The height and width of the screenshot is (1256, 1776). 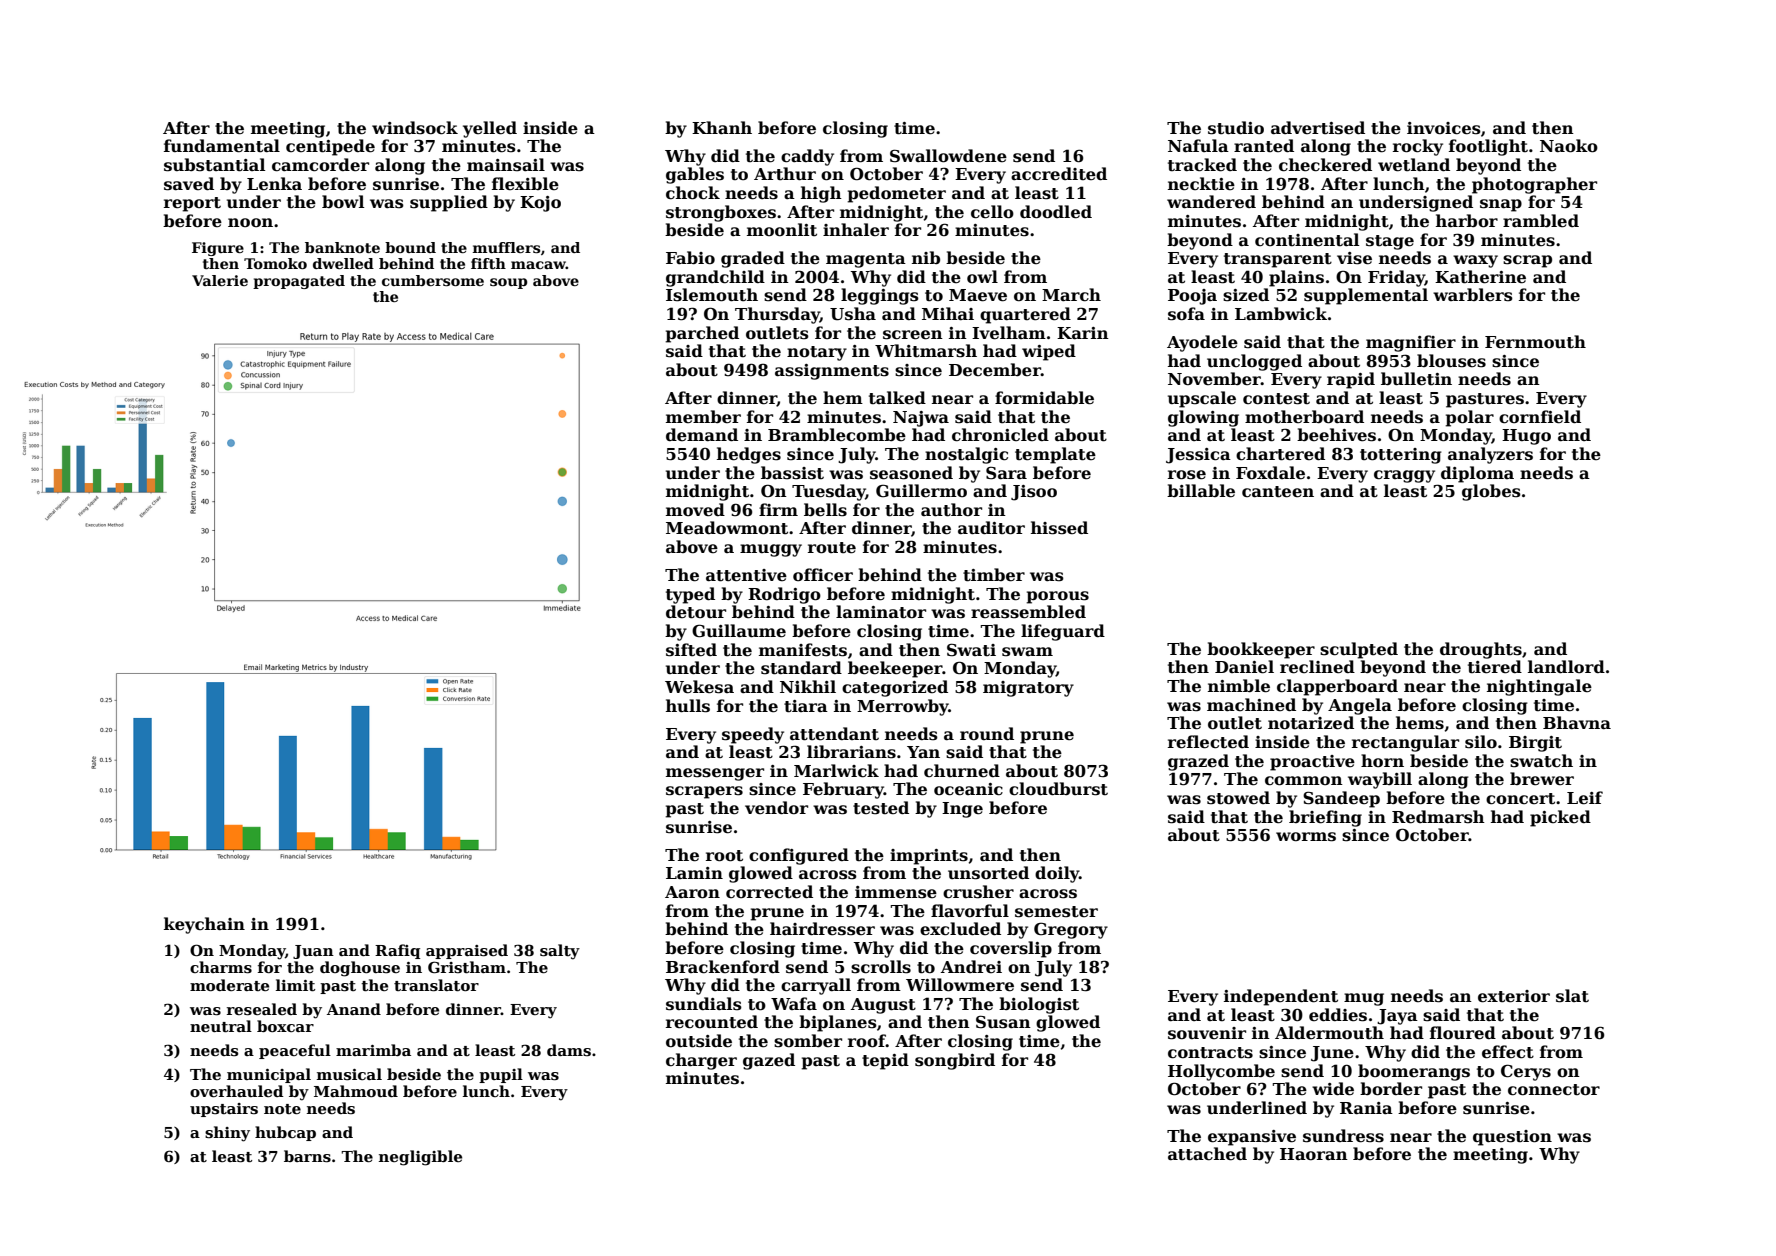 What do you see at coordinates (1488, 147) in the screenshot?
I see `footlight` at bounding box center [1488, 147].
